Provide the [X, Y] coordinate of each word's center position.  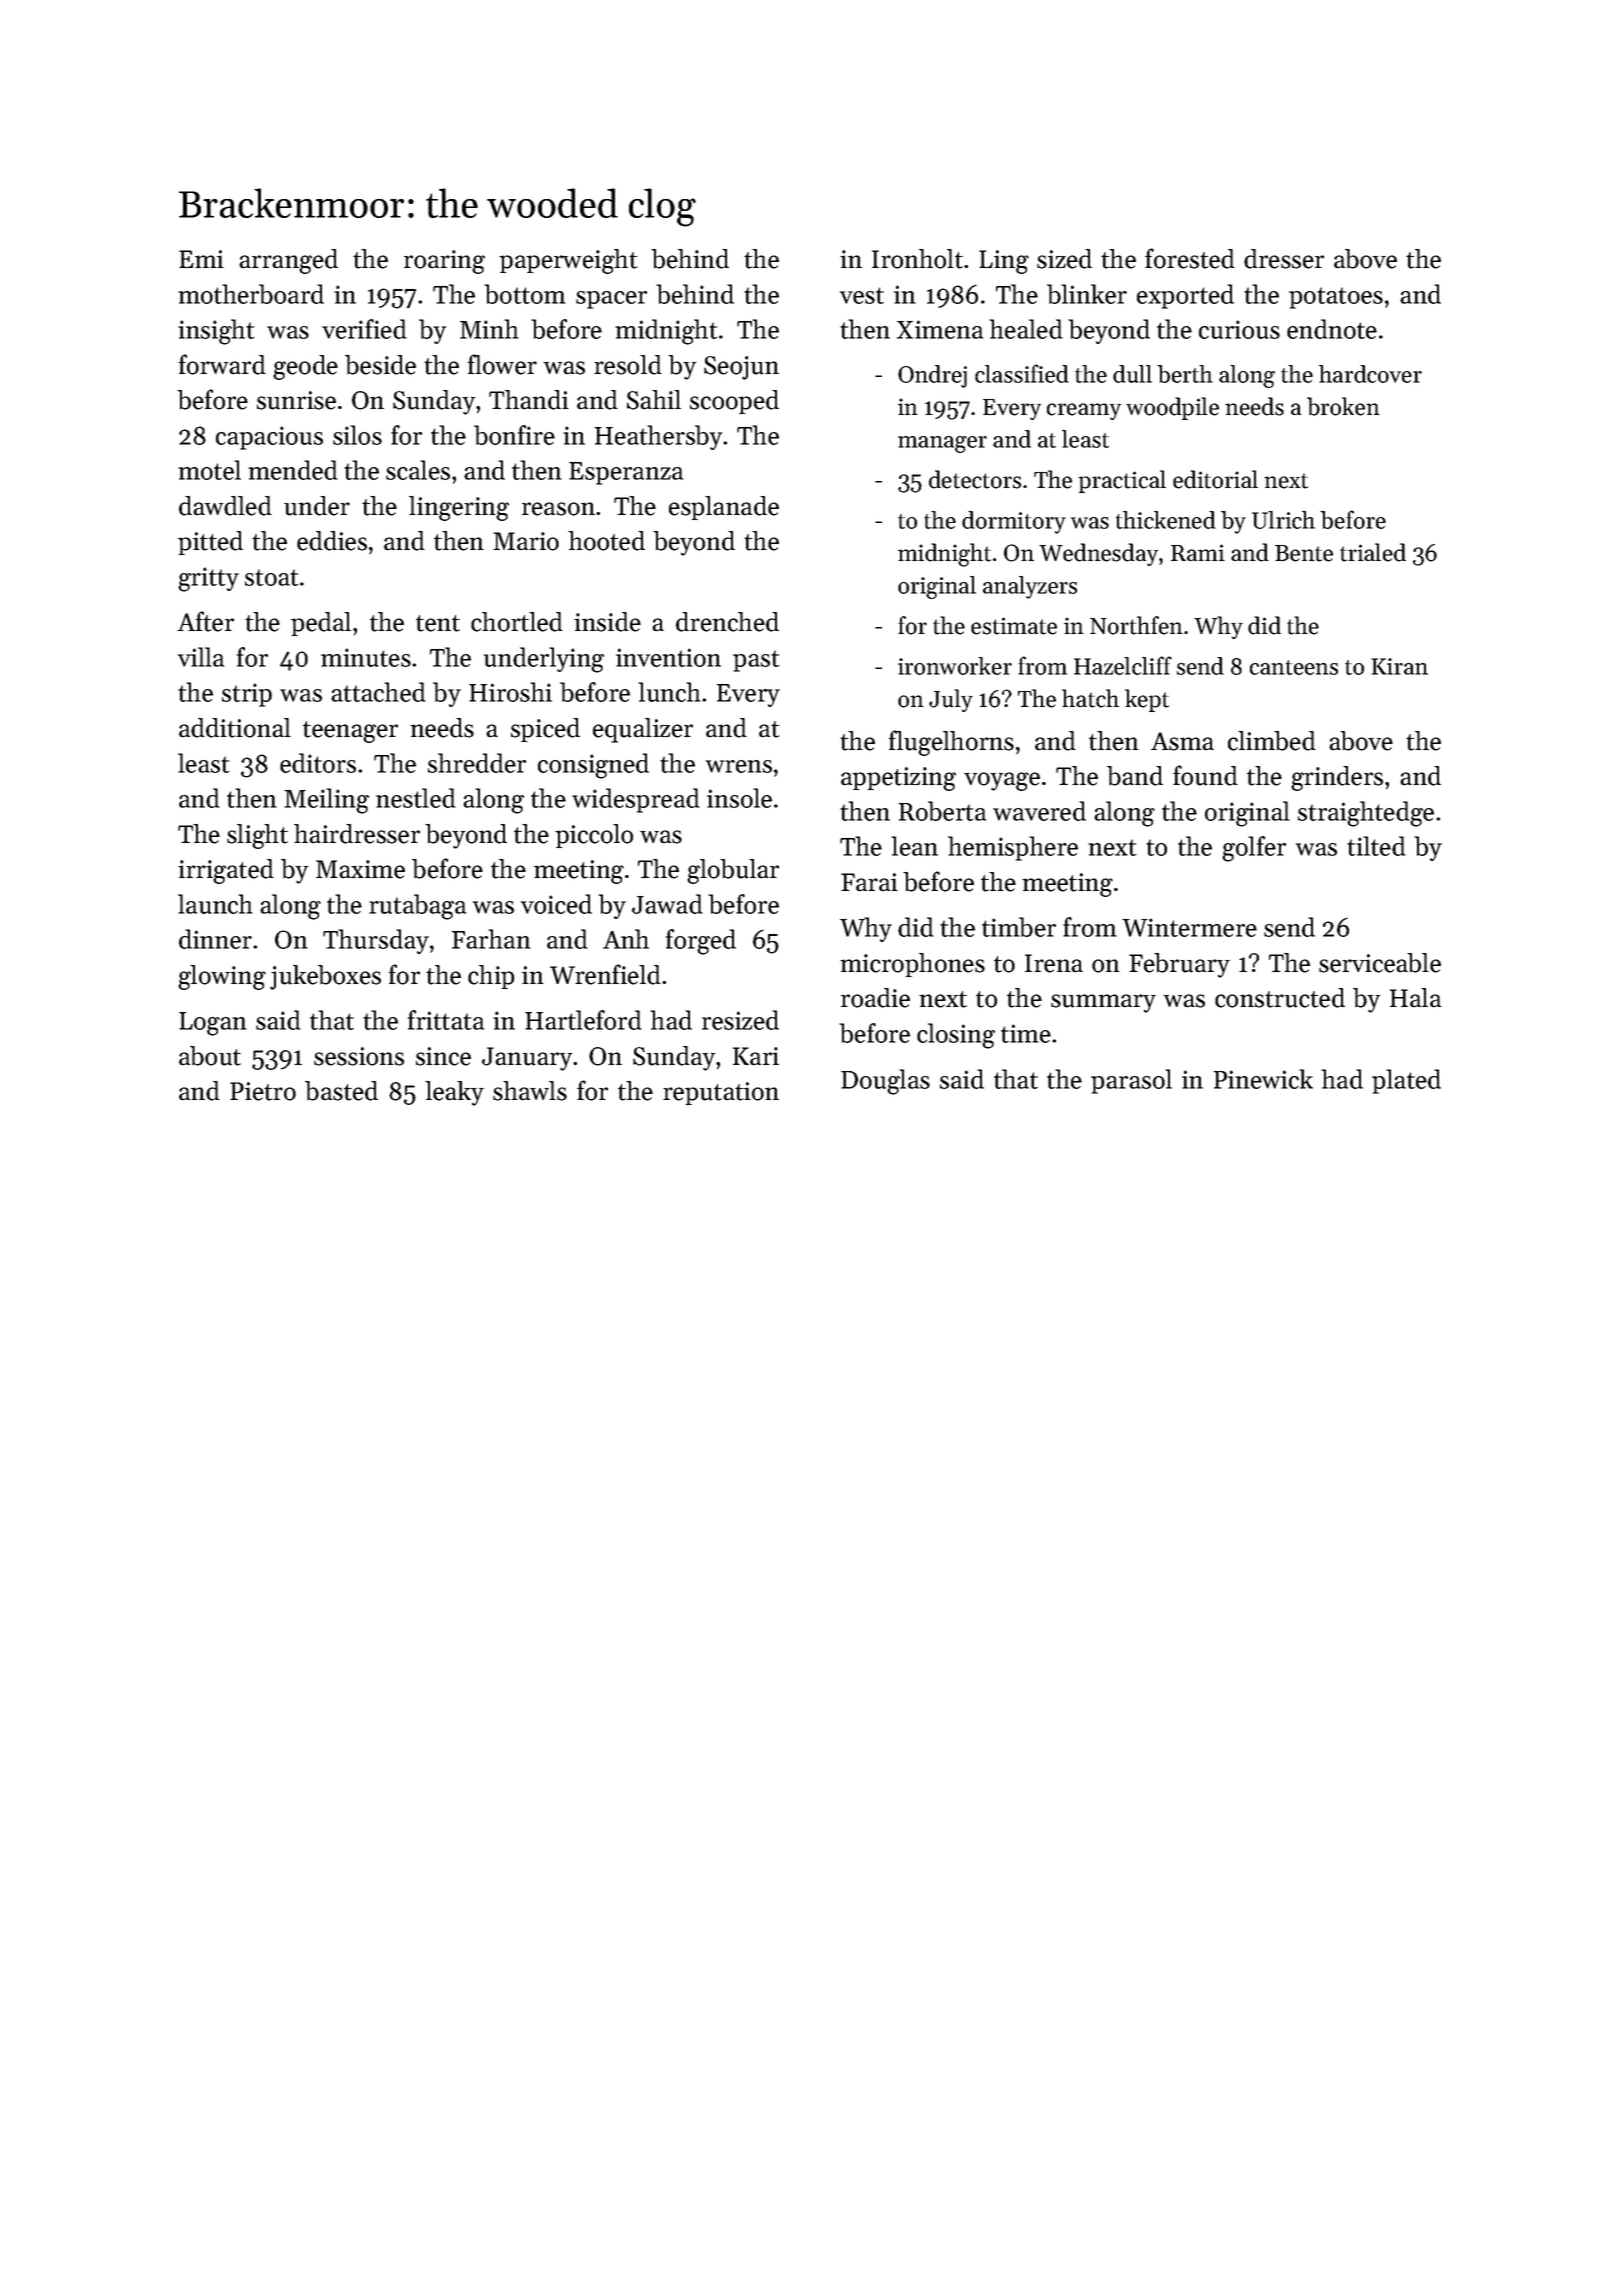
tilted [1376, 846]
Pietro [263, 1091]
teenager [350, 732]
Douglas [885, 1082]
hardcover [1370, 374]
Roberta [942, 811]
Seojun [741, 368]
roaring [444, 262]
